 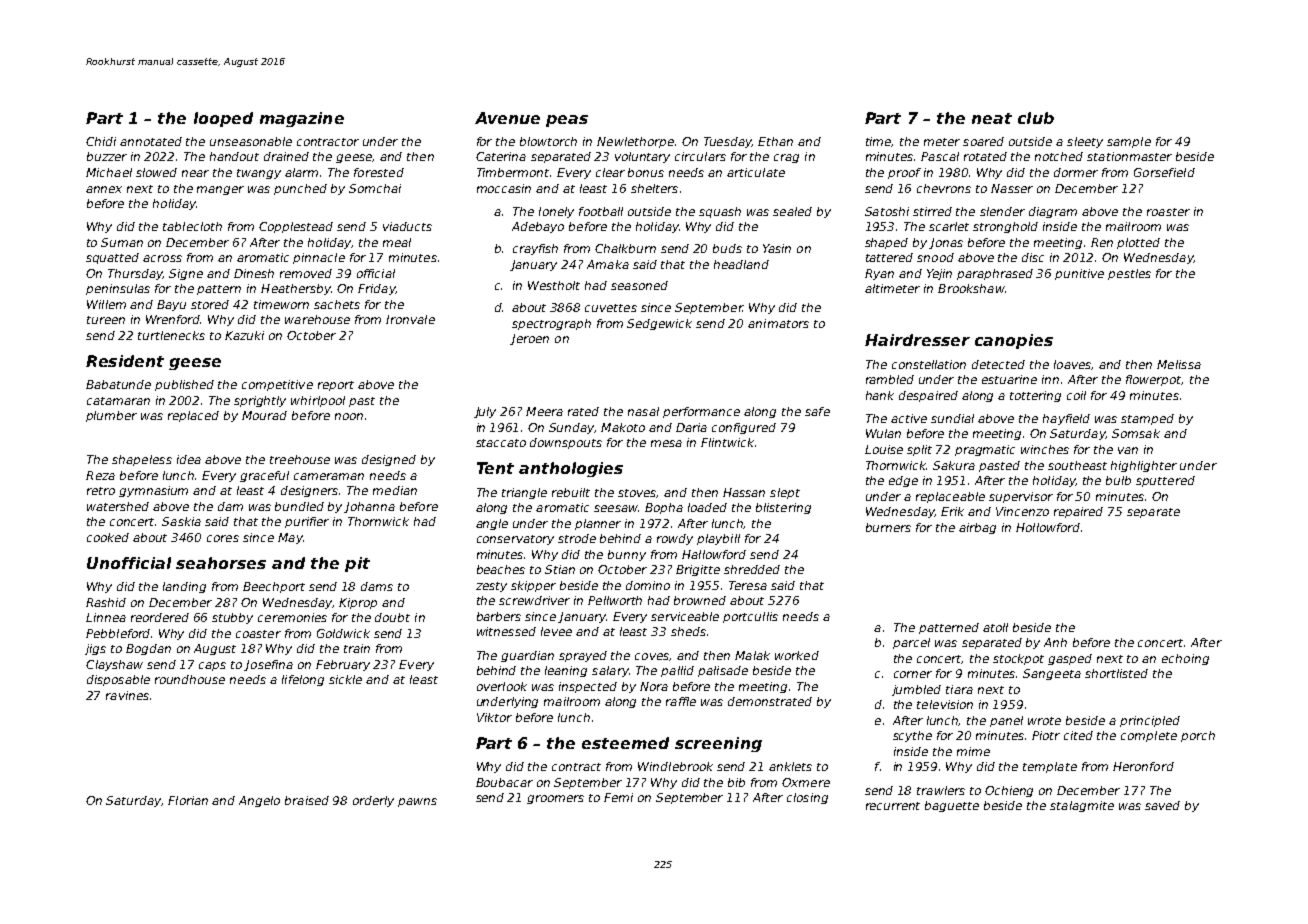 I want to click on removed, so click(x=306, y=273).
